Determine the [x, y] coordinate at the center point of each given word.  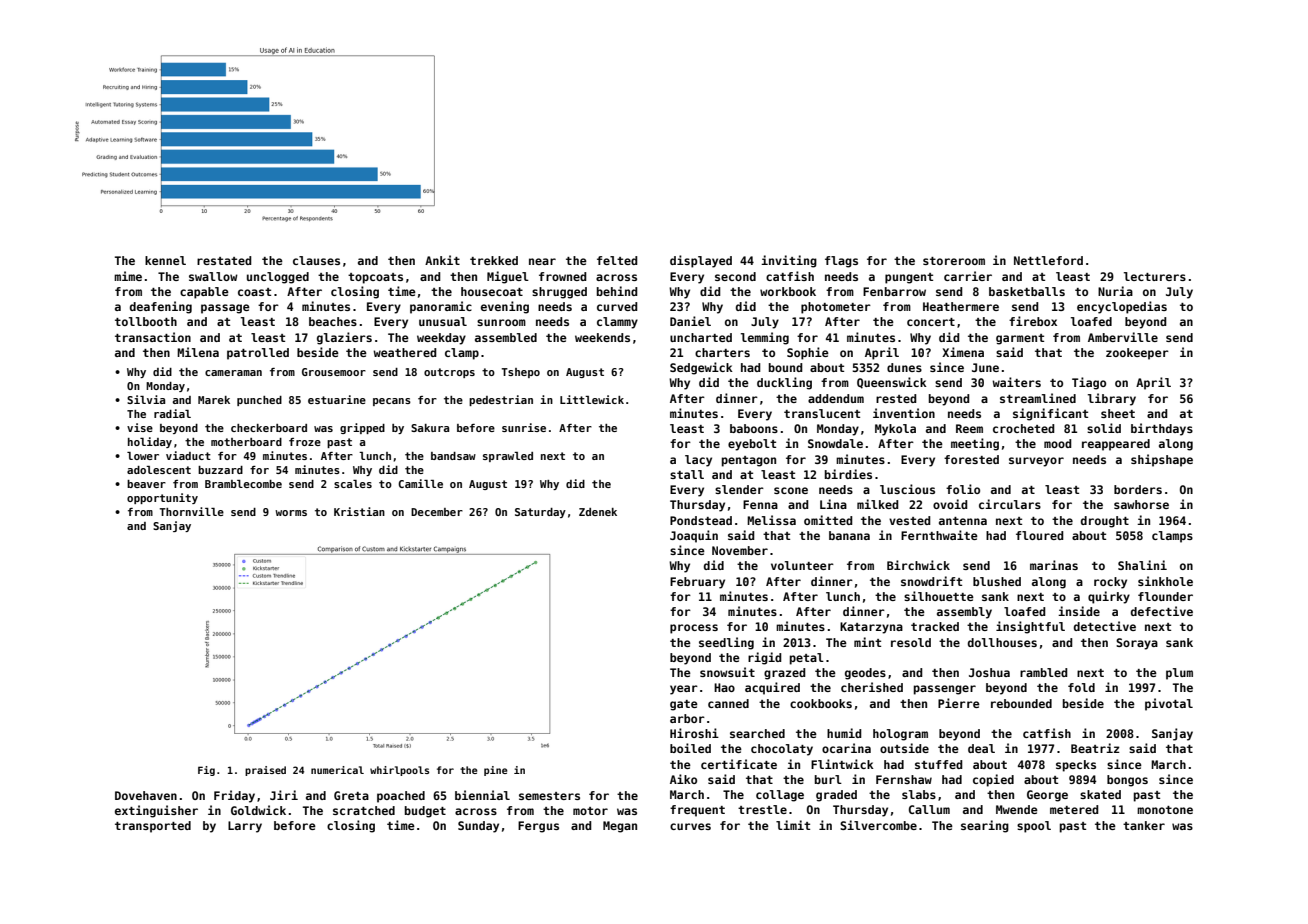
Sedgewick [701, 368]
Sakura [430, 428]
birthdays [1162, 429]
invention [904, 413]
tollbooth [146, 321]
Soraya [1137, 644]
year [684, 690]
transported [153, 827]
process [694, 629]
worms [291, 513]
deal [981, 748]
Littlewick [592, 399]
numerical [337, 770]
